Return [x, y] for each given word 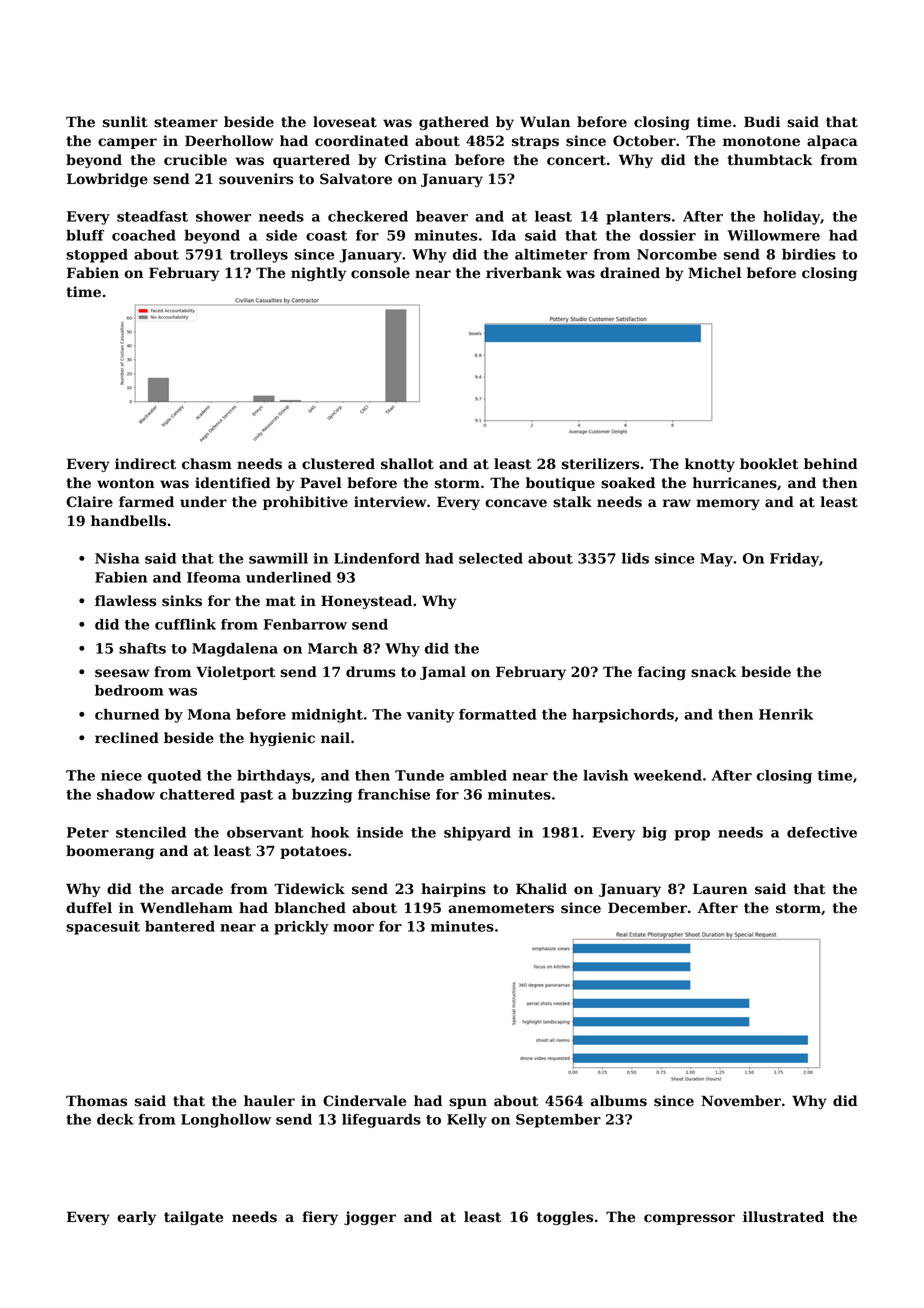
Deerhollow [229, 141]
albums [619, 1101]
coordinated [361, 141]
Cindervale [364, 1101]
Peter [88, 832]
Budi [762, 121]
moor [353, 928]
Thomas [96, 1101]
